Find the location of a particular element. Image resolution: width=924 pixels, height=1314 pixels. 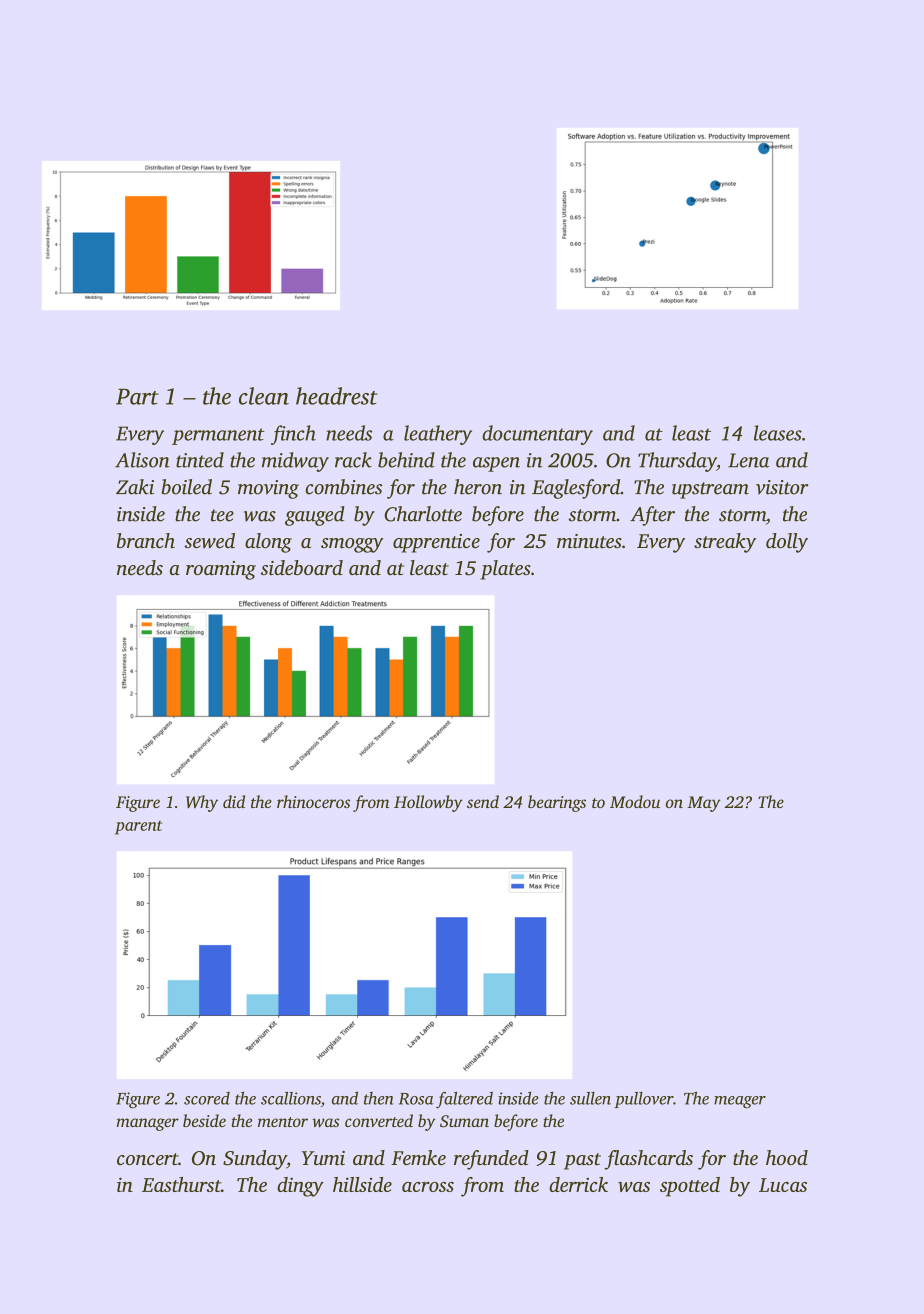

behind is located at coordinates (406, 460).
